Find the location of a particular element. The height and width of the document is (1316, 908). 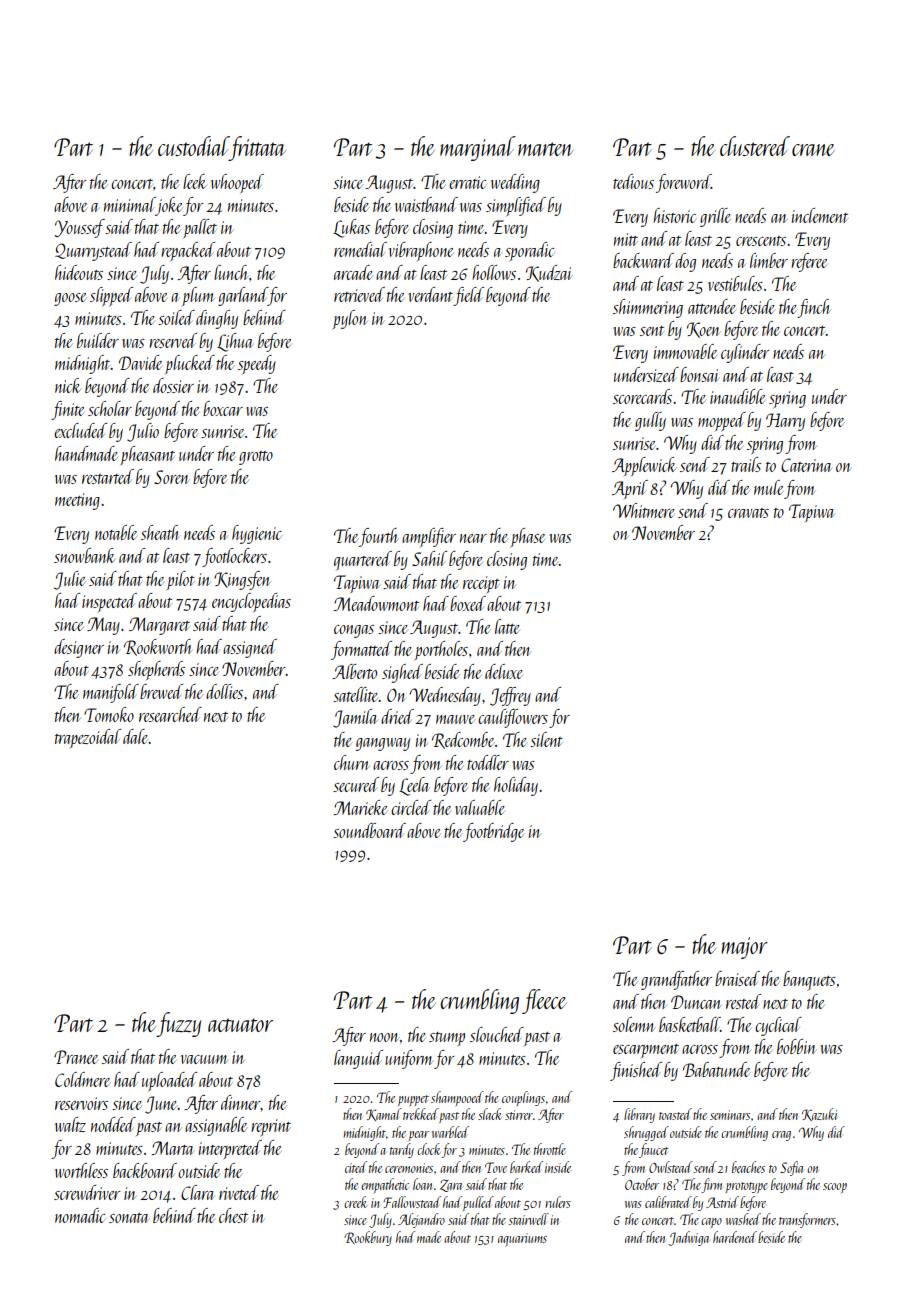

dossier is located at coordinates (173, 385).
